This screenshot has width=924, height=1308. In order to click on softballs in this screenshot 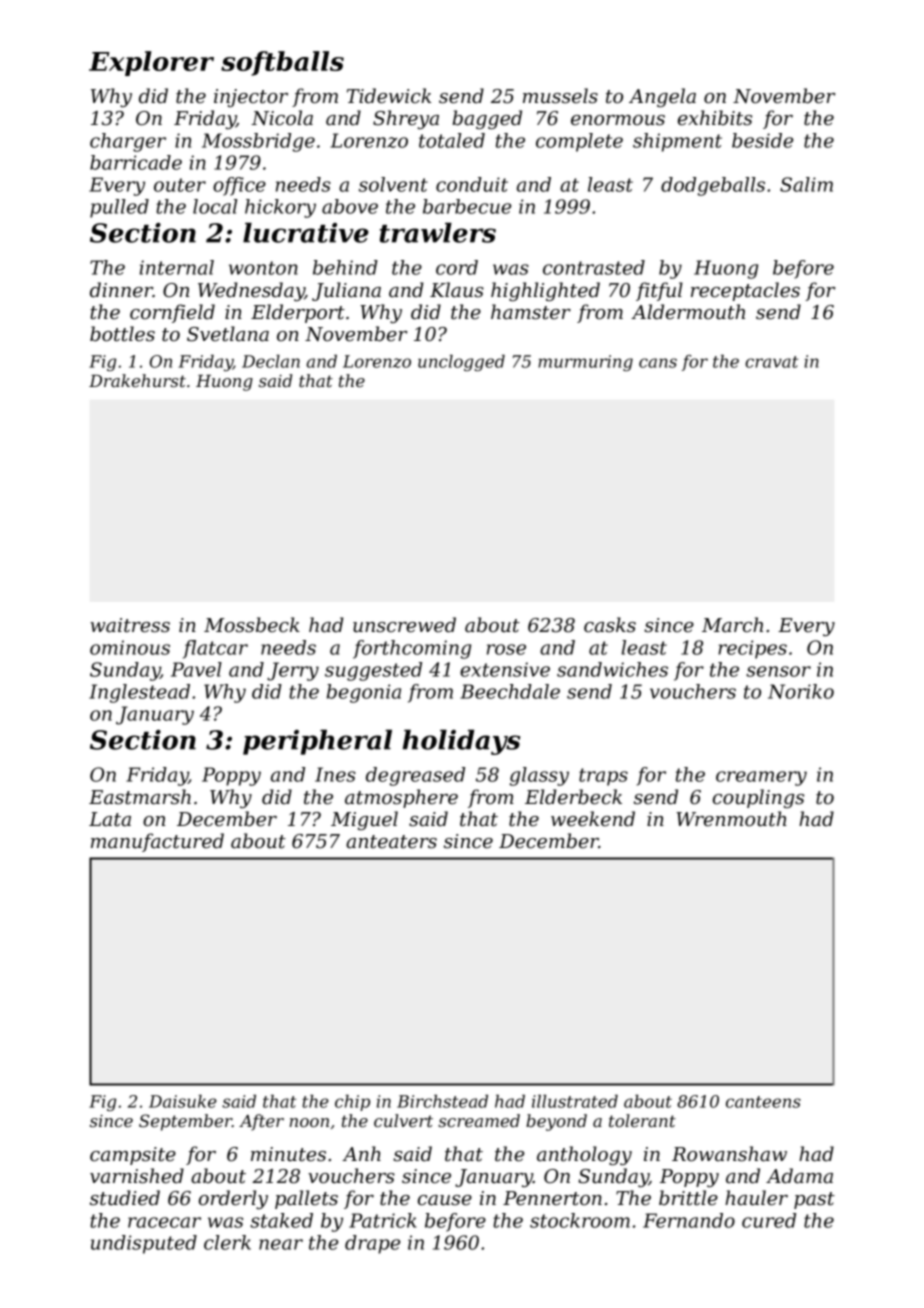, I will do `click(282, 63)`.
